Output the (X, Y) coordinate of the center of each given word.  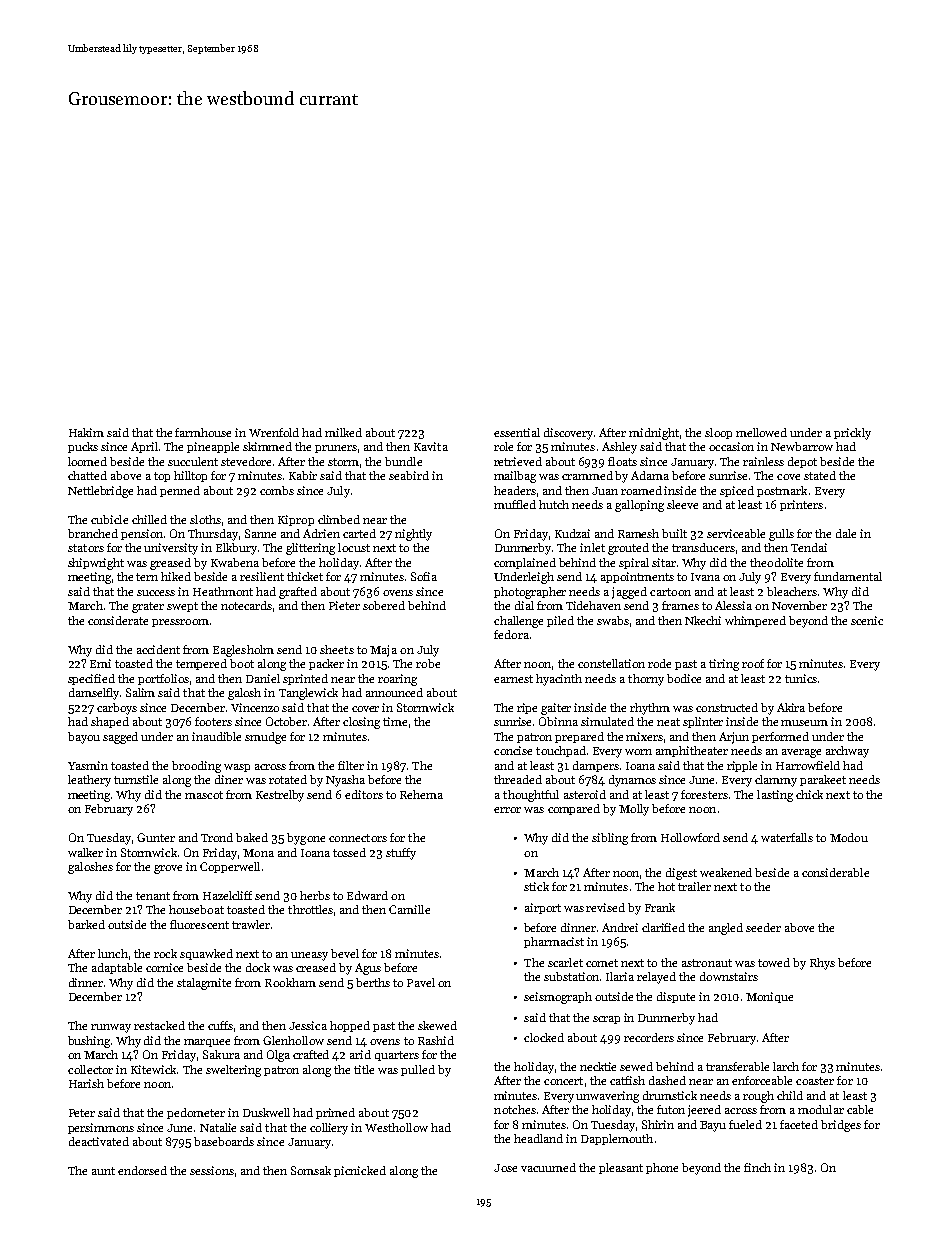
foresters (704, 794)
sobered (384, 605)
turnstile (136, 779)
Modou (849, 837)
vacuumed (548, 1167)
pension (142, 534)
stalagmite (204, 984)
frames (680, 605)
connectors (358, 838)
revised (605, 907)
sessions (212, 1170)
